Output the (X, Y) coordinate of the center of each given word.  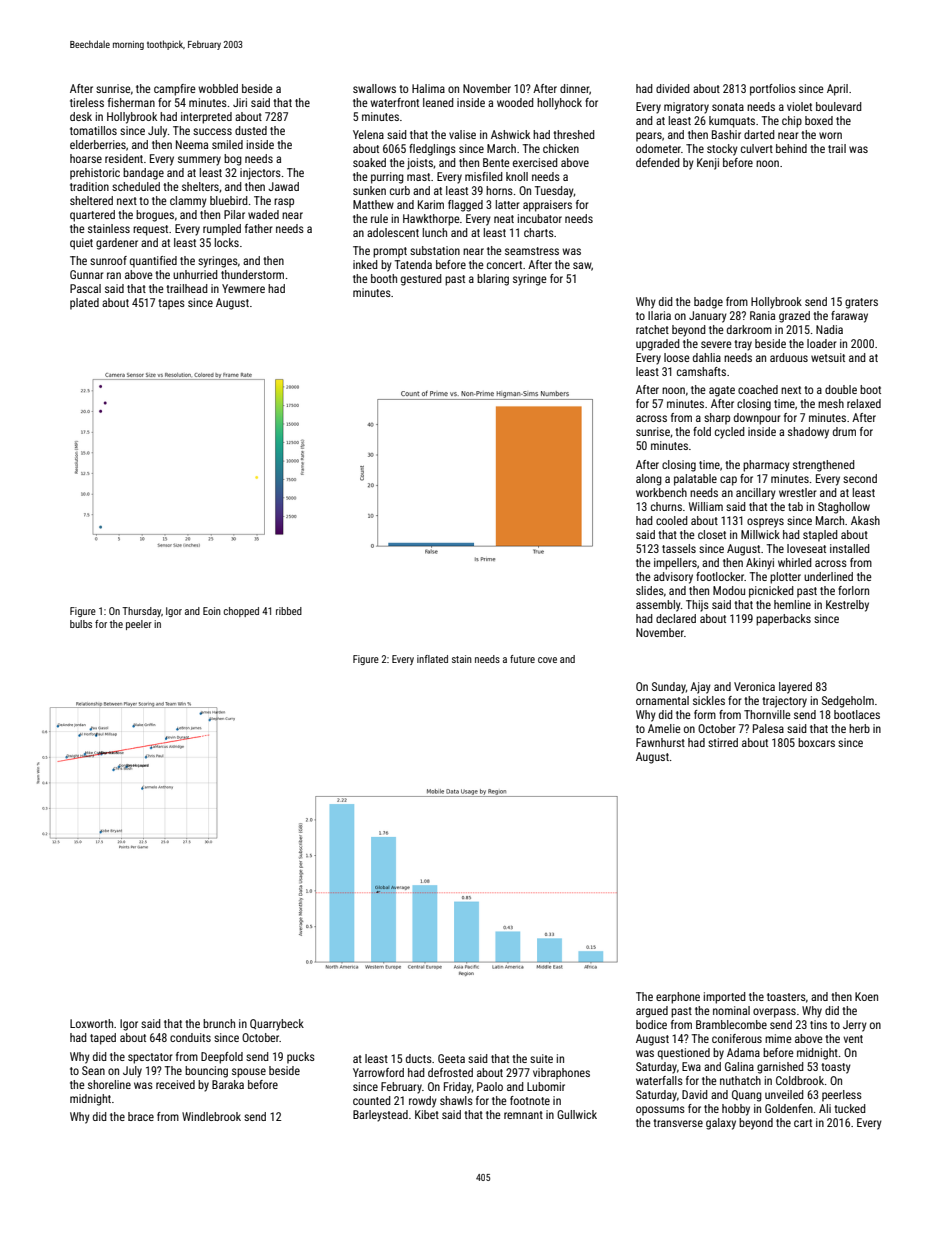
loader (821, 343)
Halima (428, 88)
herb (859, 728)
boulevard (839, 106)
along (649, 480)
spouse (249, 1073)
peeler (139, 625)
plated (84, 304)
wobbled (218, 88)
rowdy (423, 1102)
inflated (432, 659)
